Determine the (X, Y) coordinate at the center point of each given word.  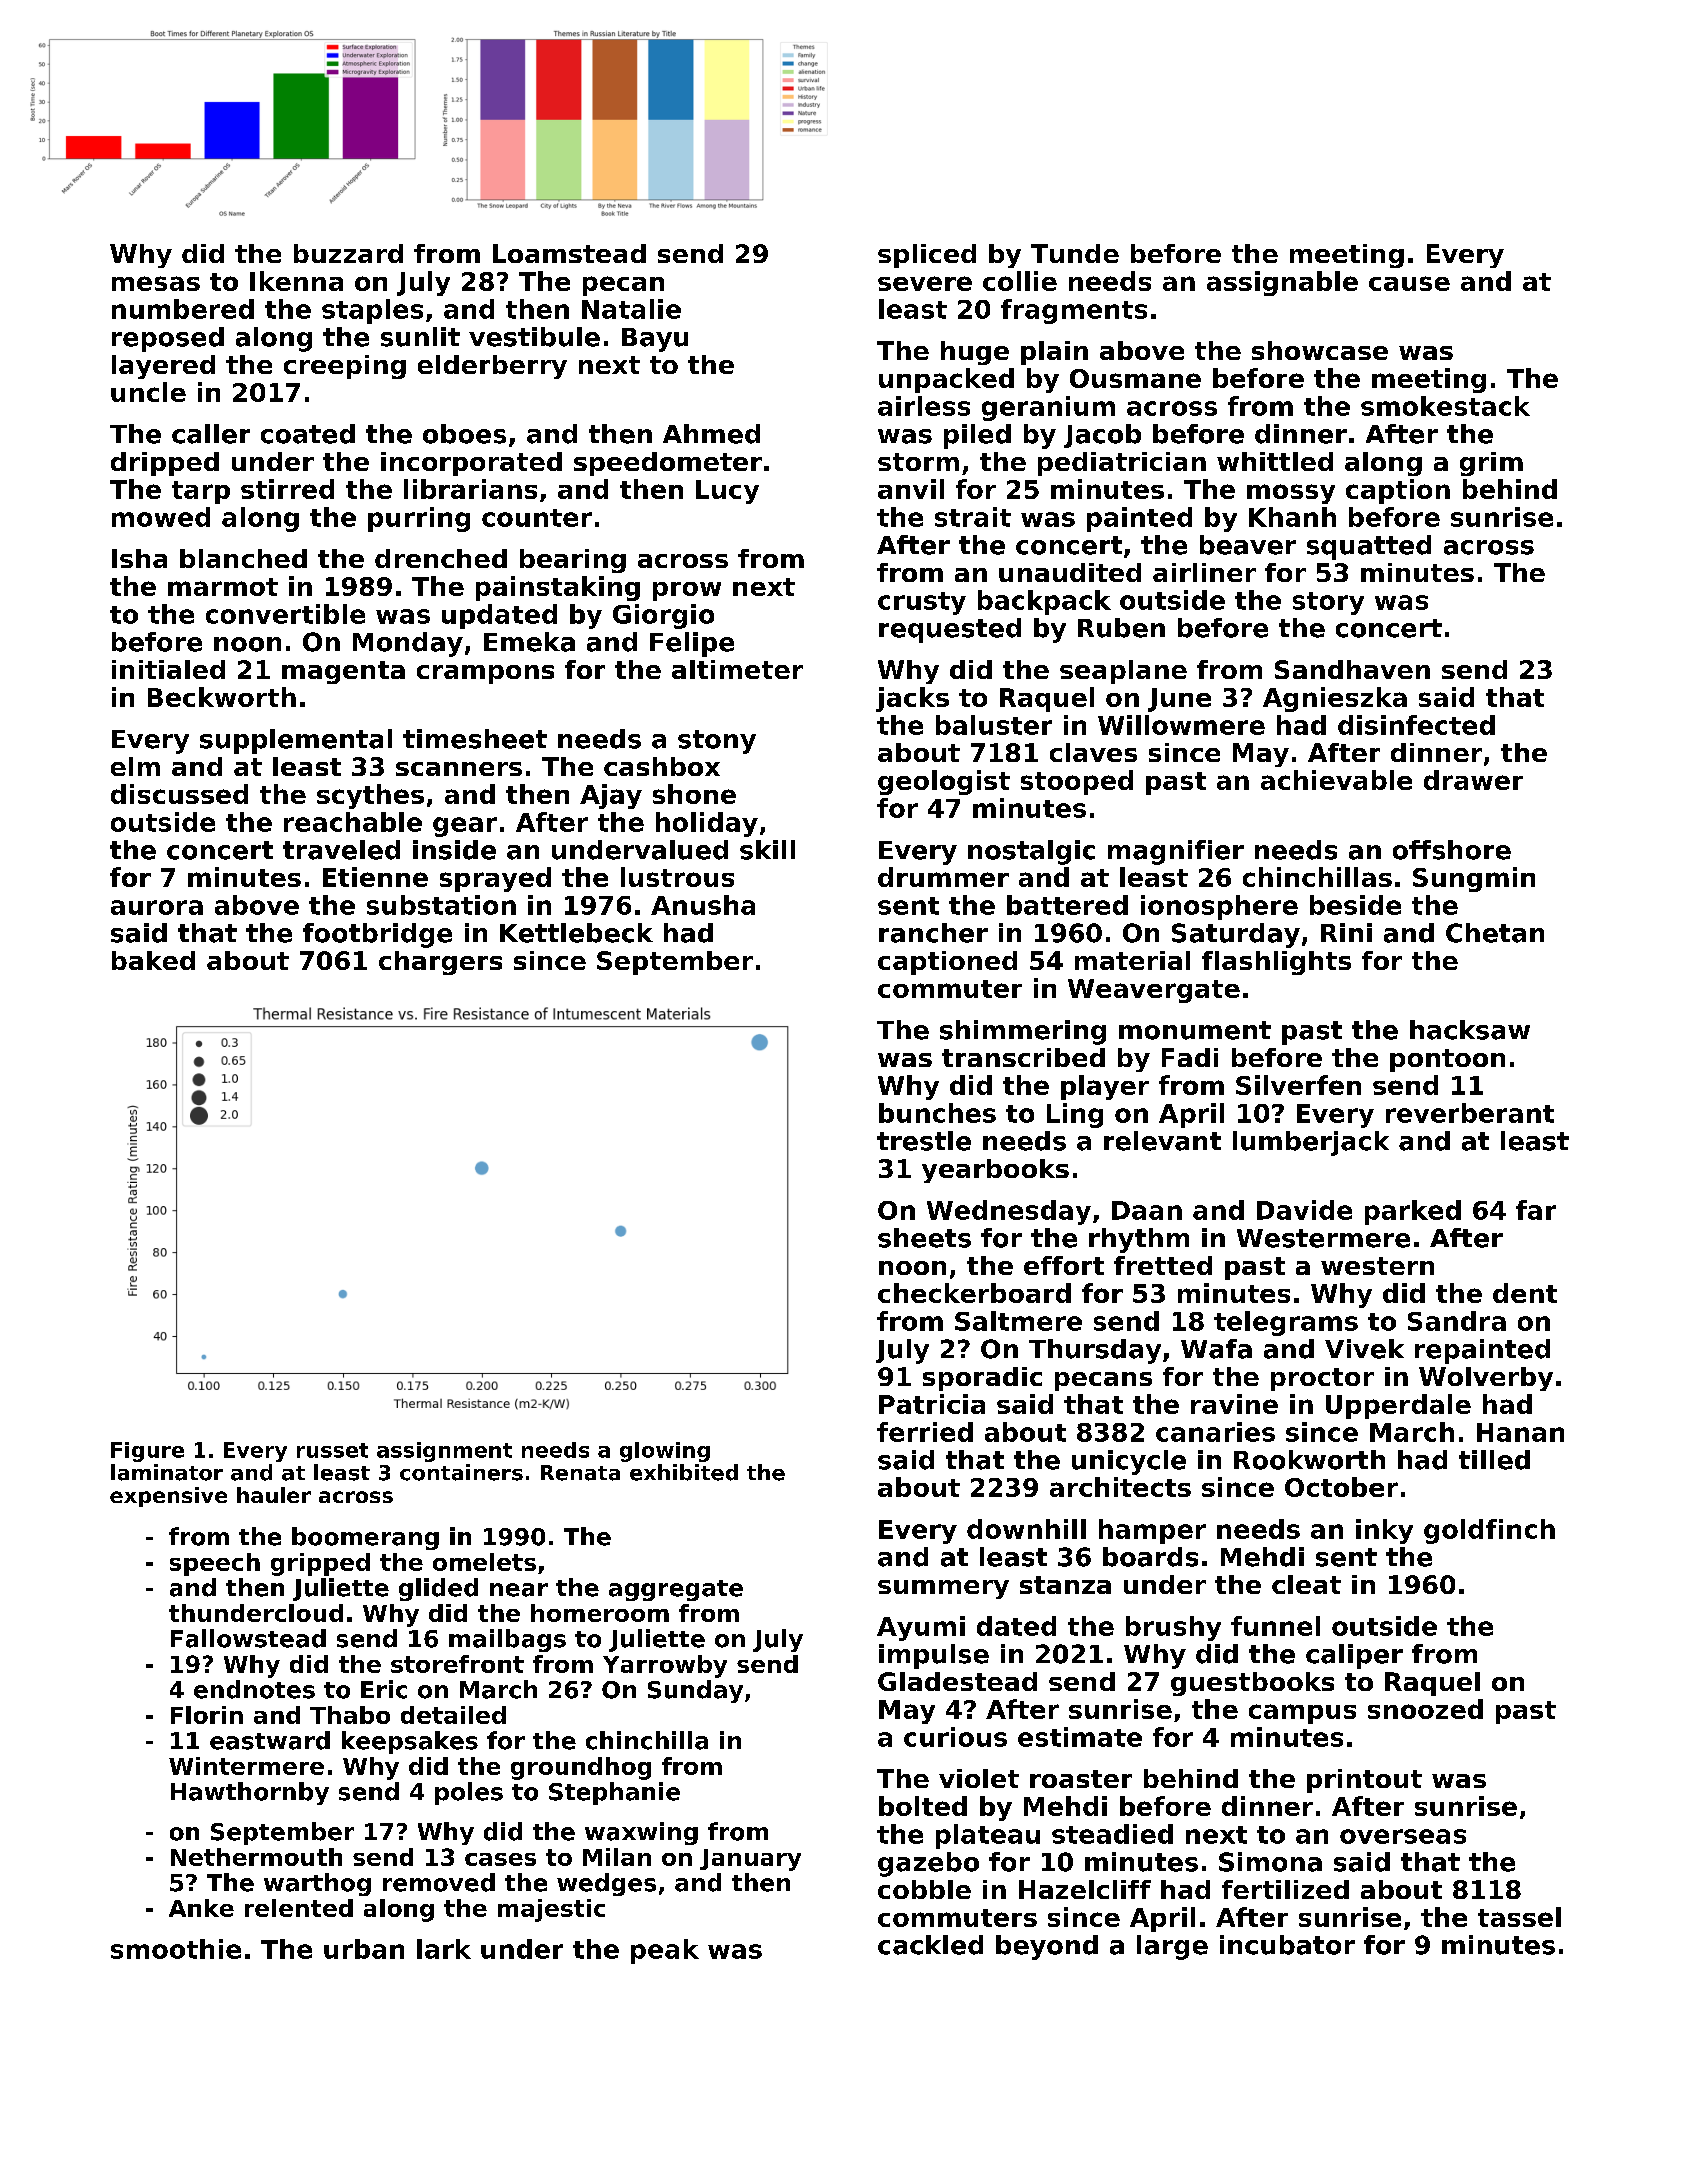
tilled (1494, 1460)
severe (925, 283)
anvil (911, 489)
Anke (201, 1908)
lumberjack (1311, 1143)
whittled (1275, 461)
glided (438, 1589)
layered (163, 367)
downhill (1026, 1529)
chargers (440, 963)
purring (419, 519)
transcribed (1023, 1057)
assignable (1282, 283)
